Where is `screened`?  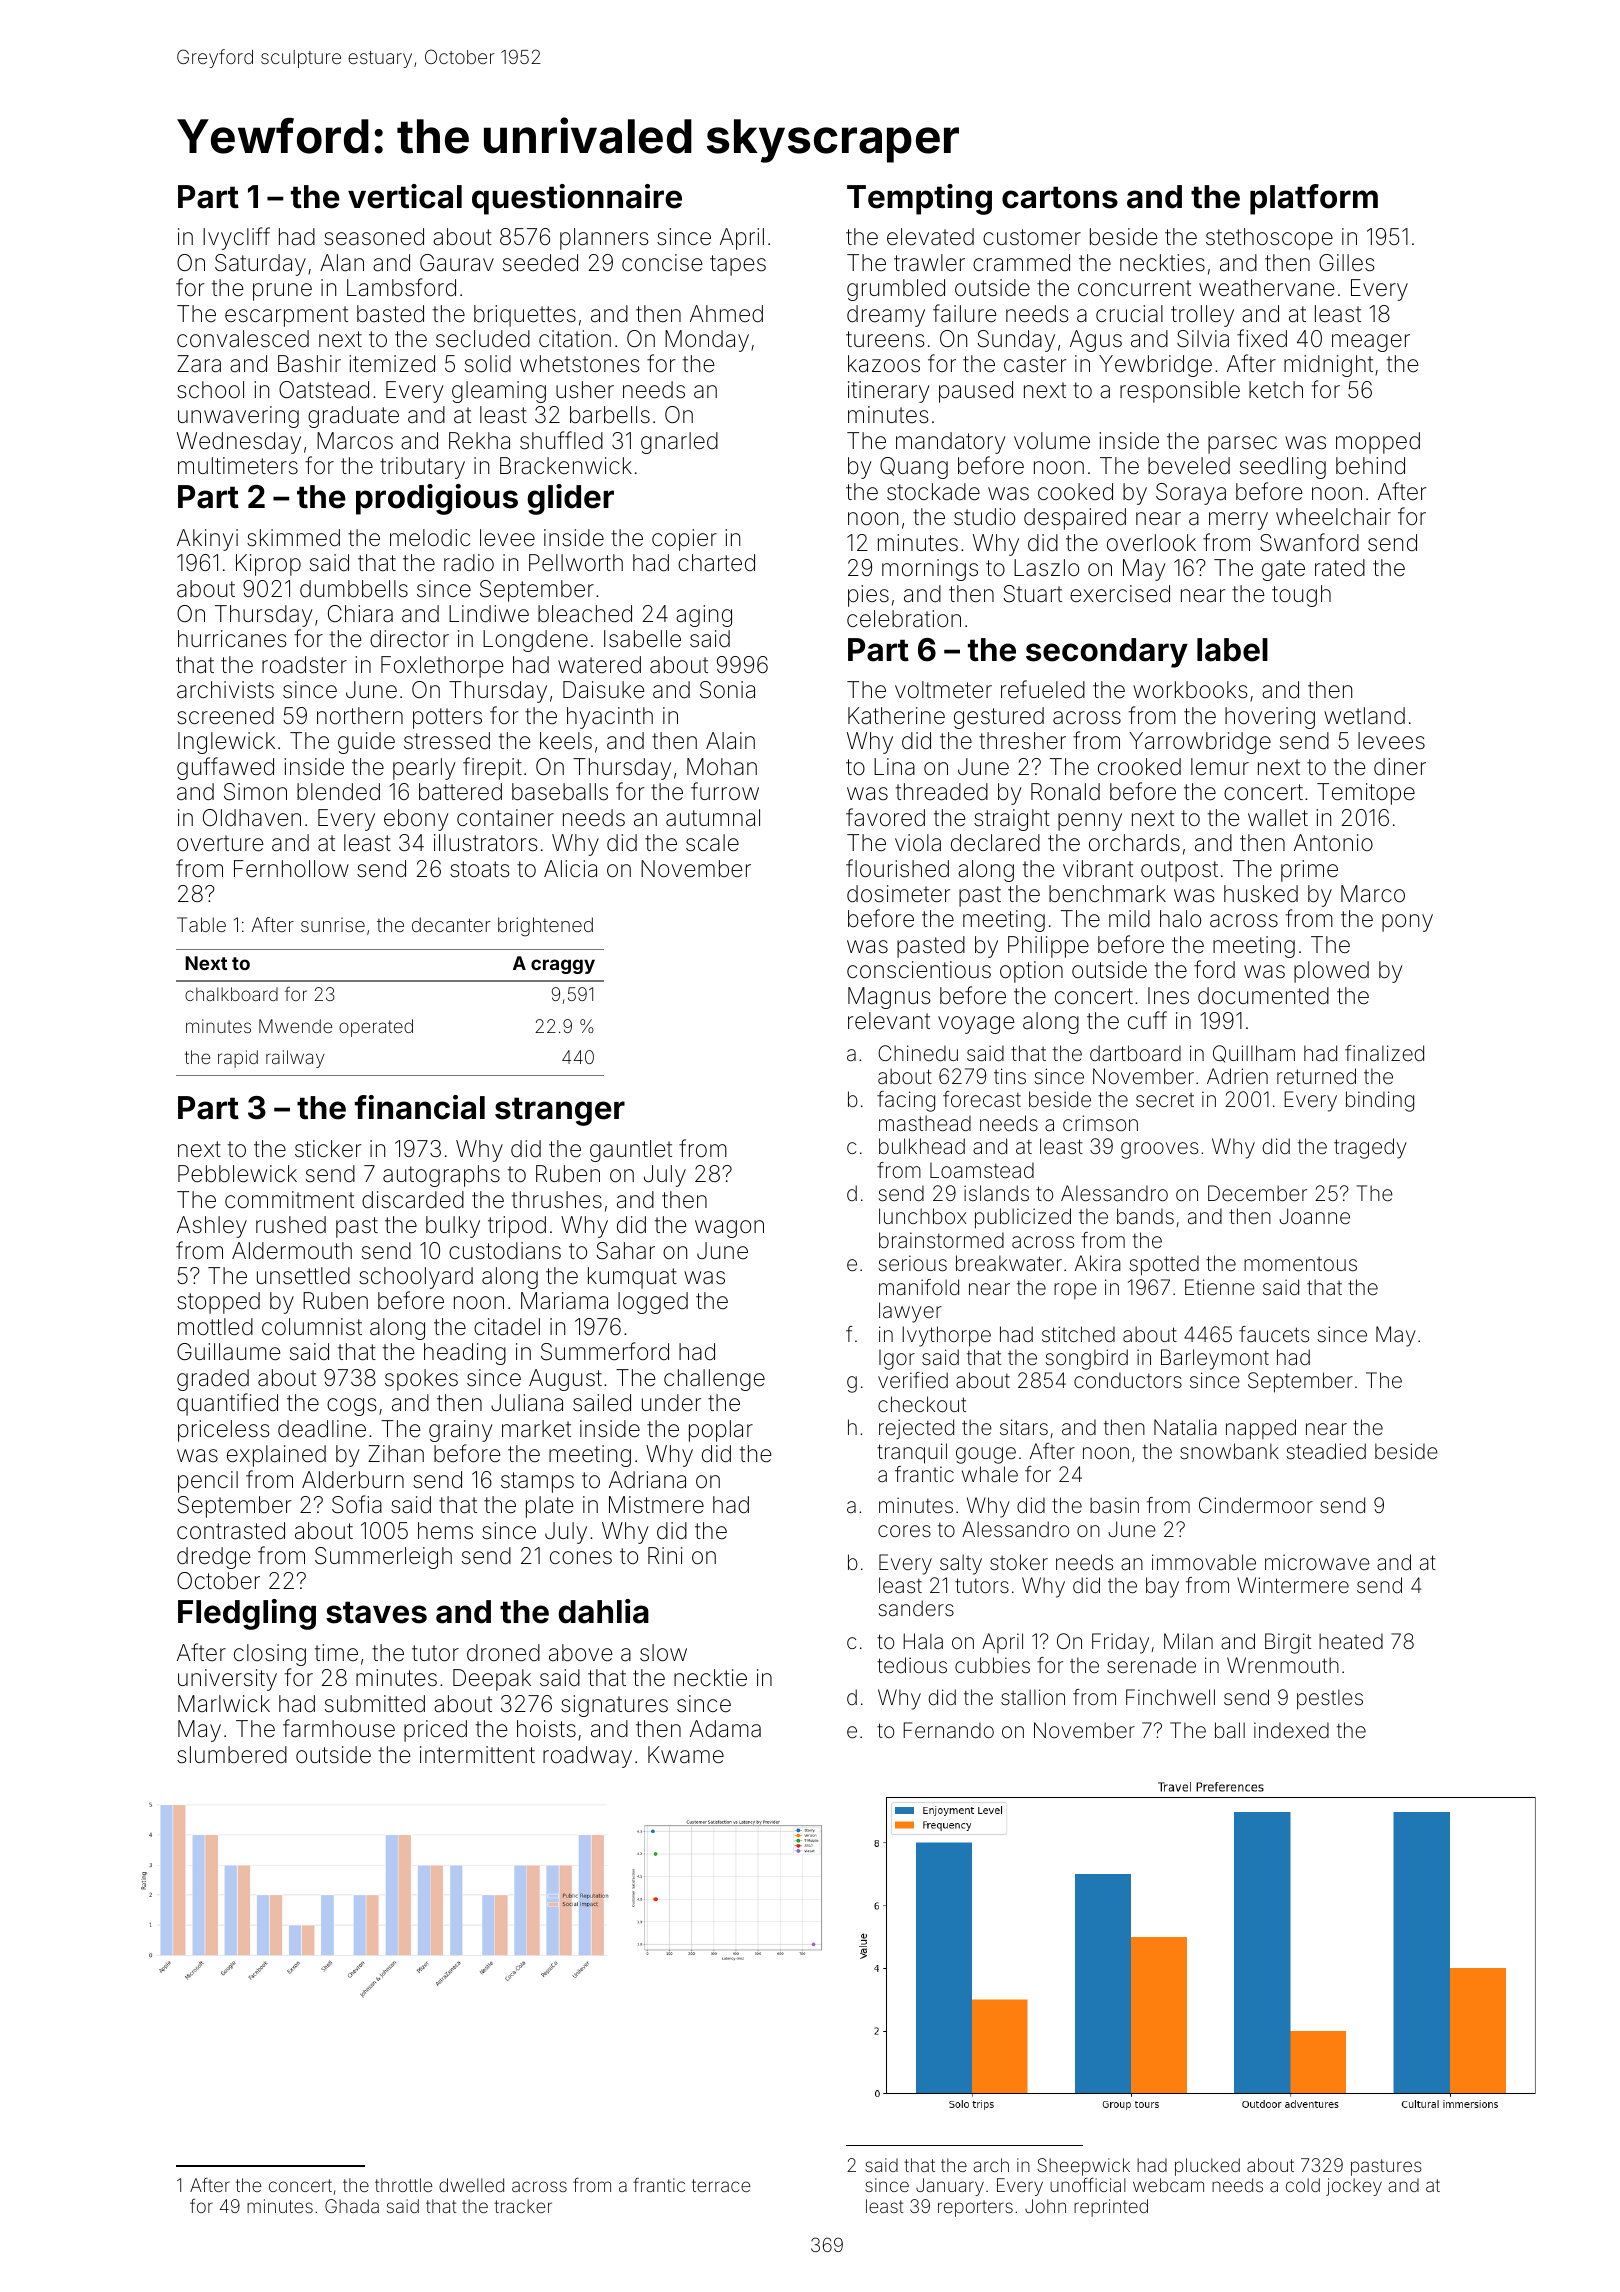 screened is located at coordinates (225, 716).
